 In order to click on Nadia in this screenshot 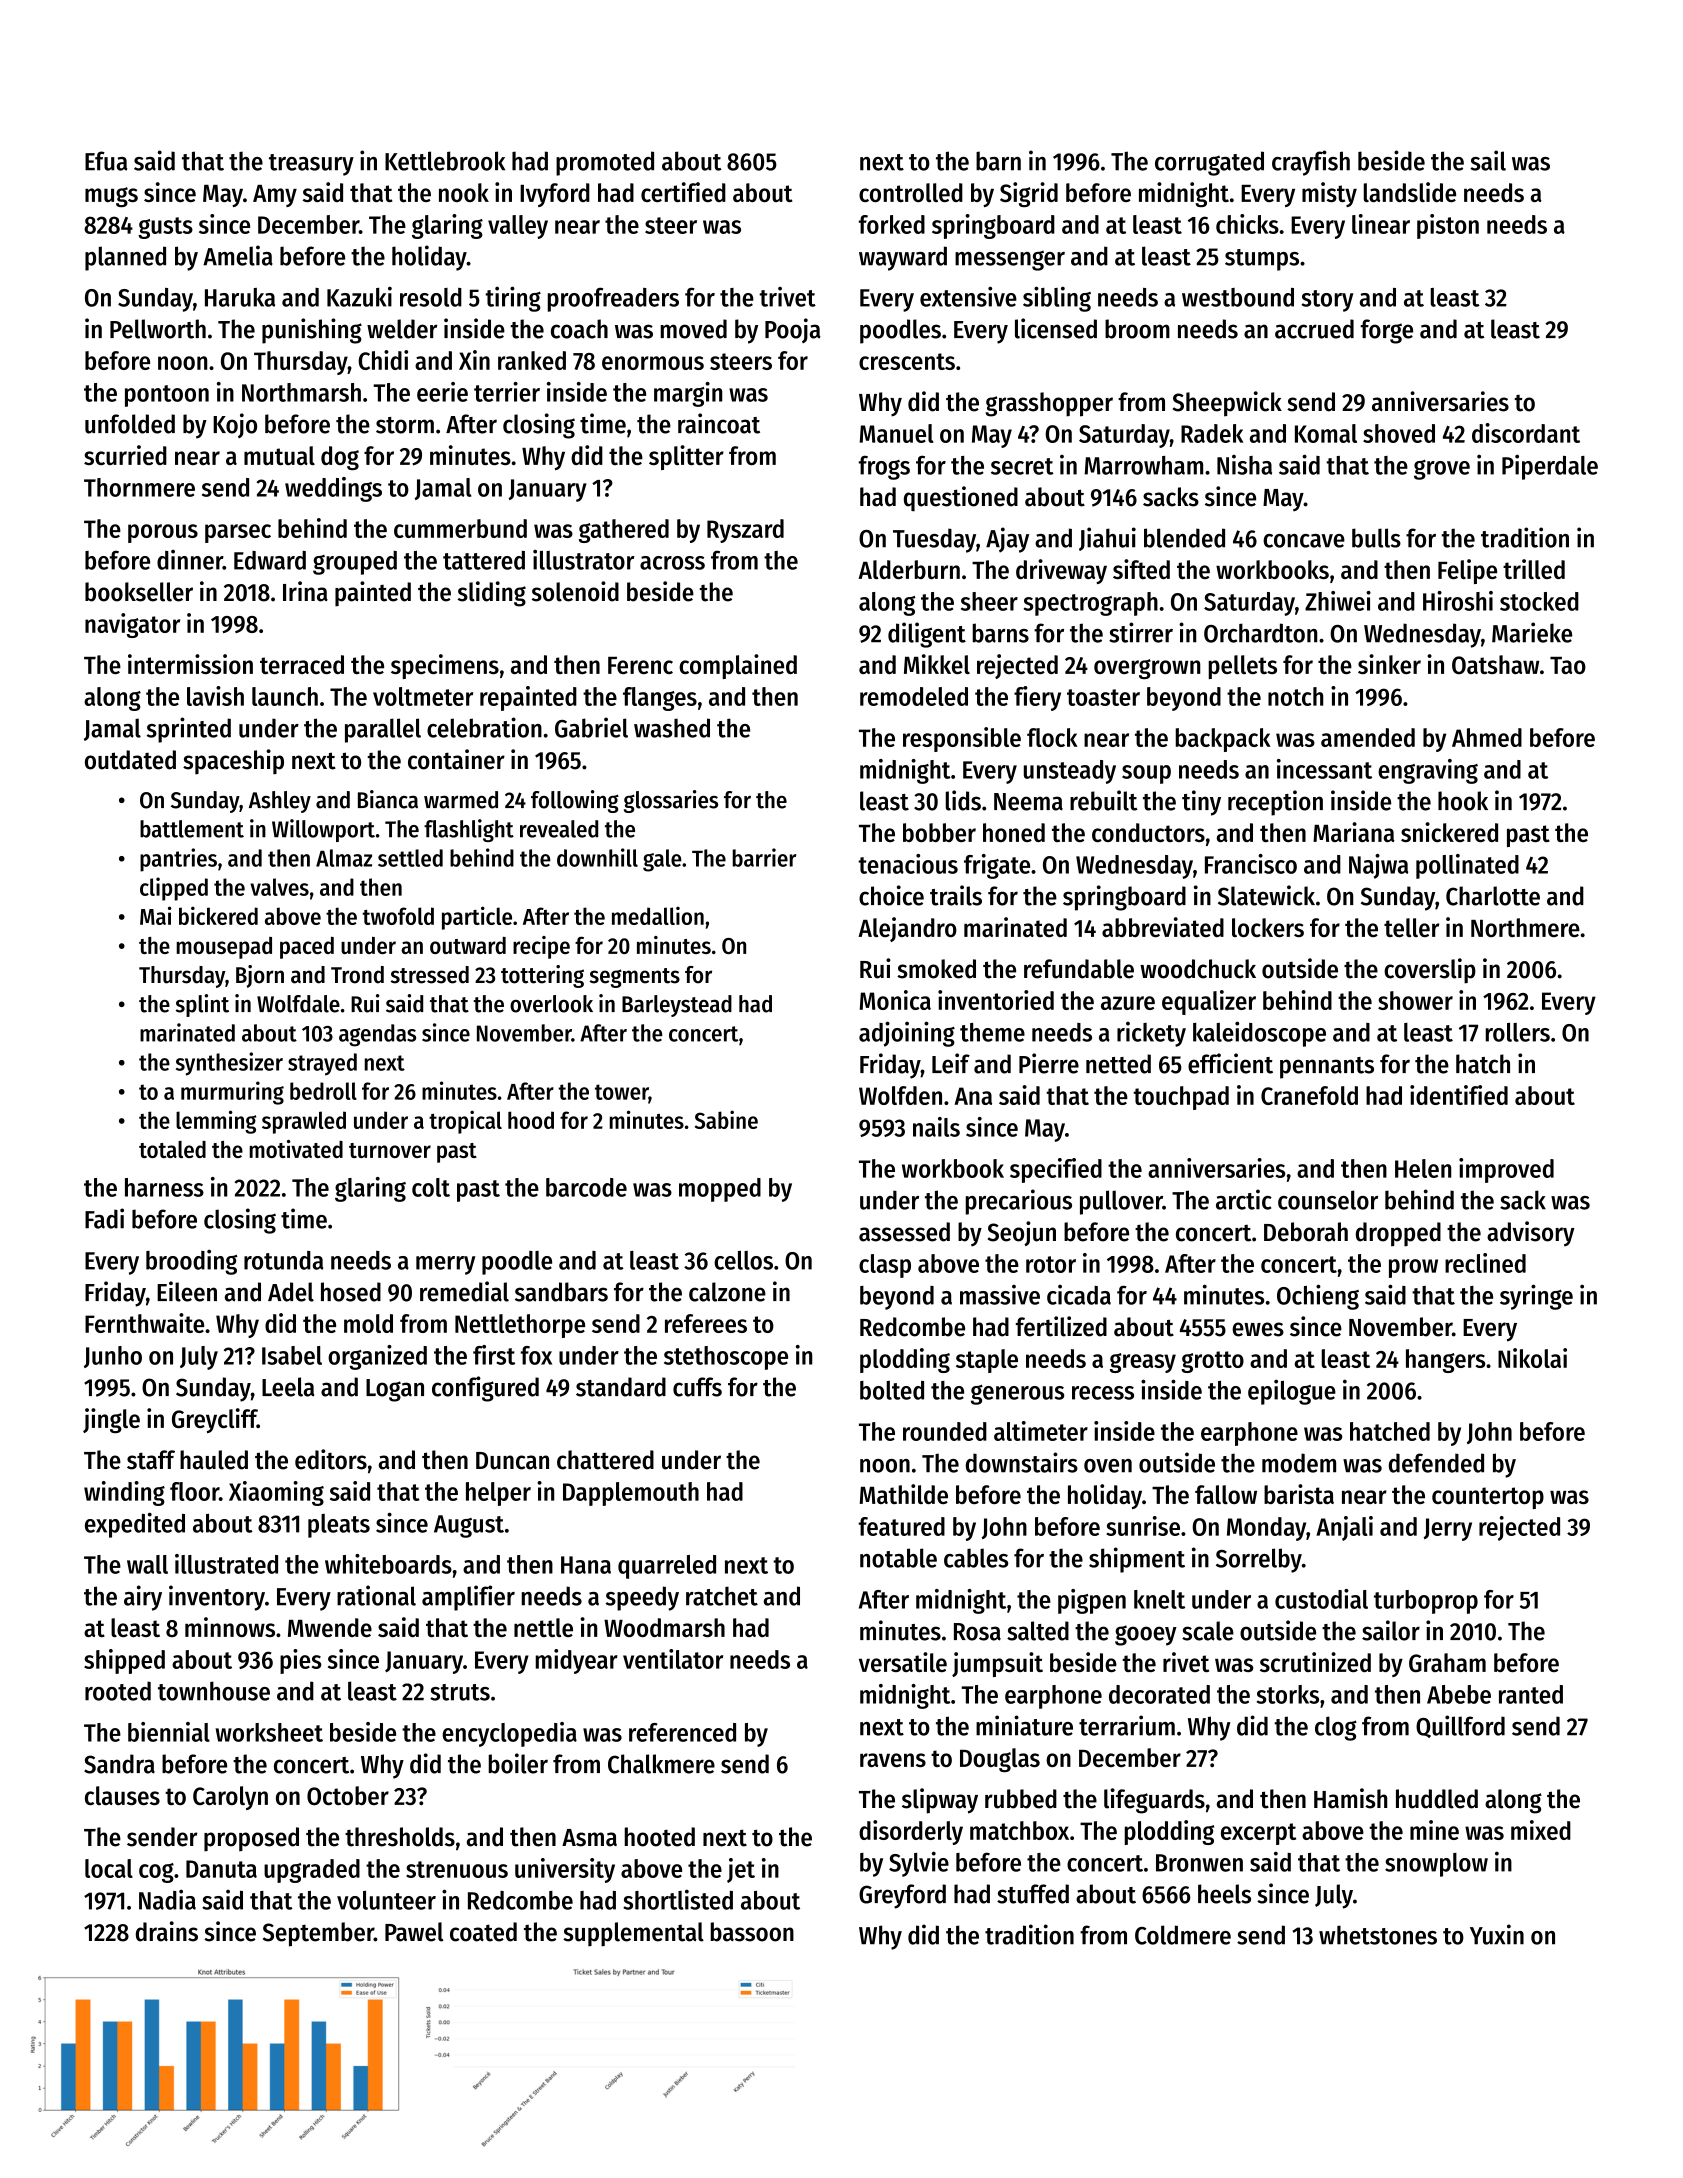, I will do `click(167, 1899)`.
